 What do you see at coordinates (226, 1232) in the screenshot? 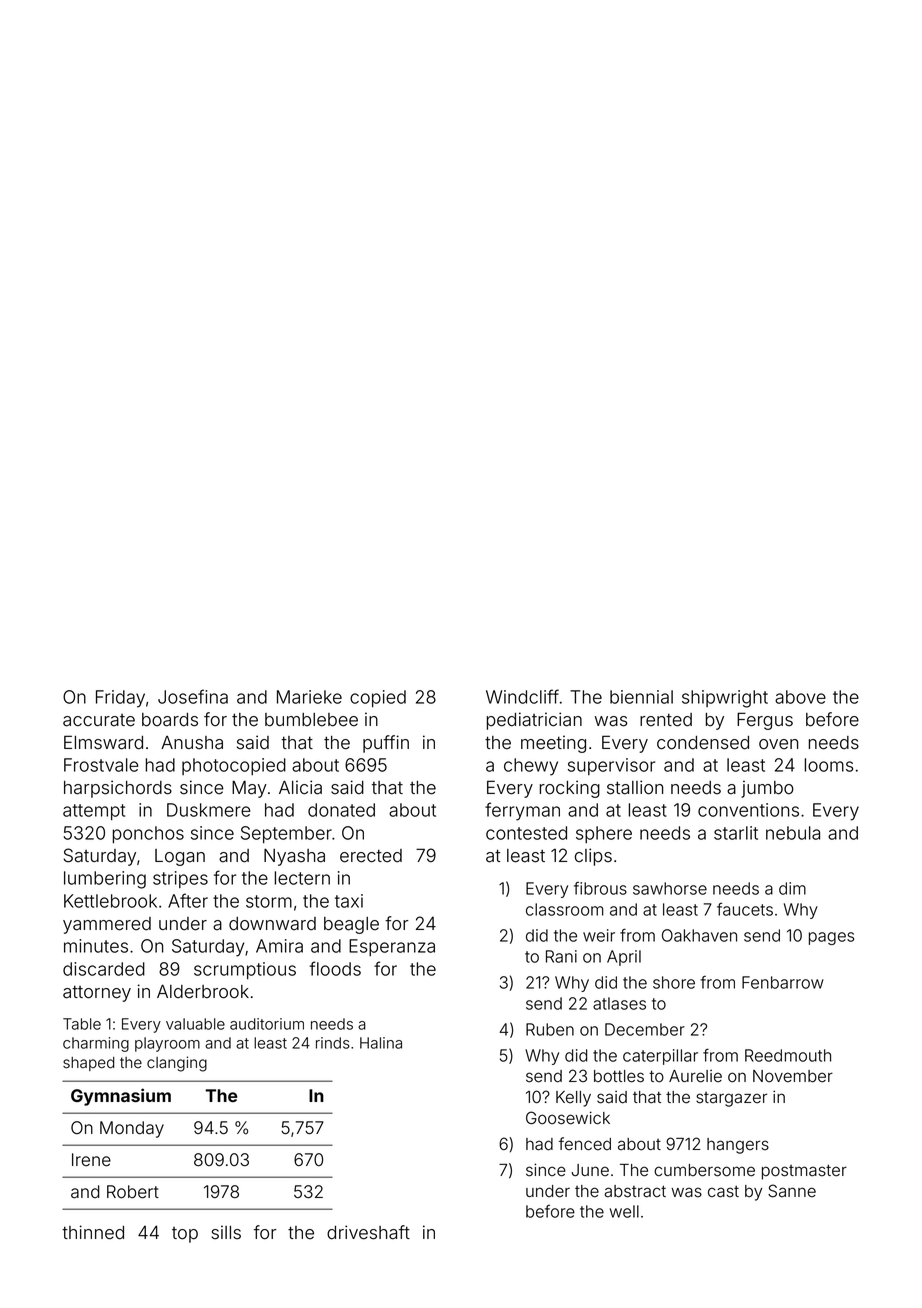
I see `sills` at bounding box center [226, 1232].
